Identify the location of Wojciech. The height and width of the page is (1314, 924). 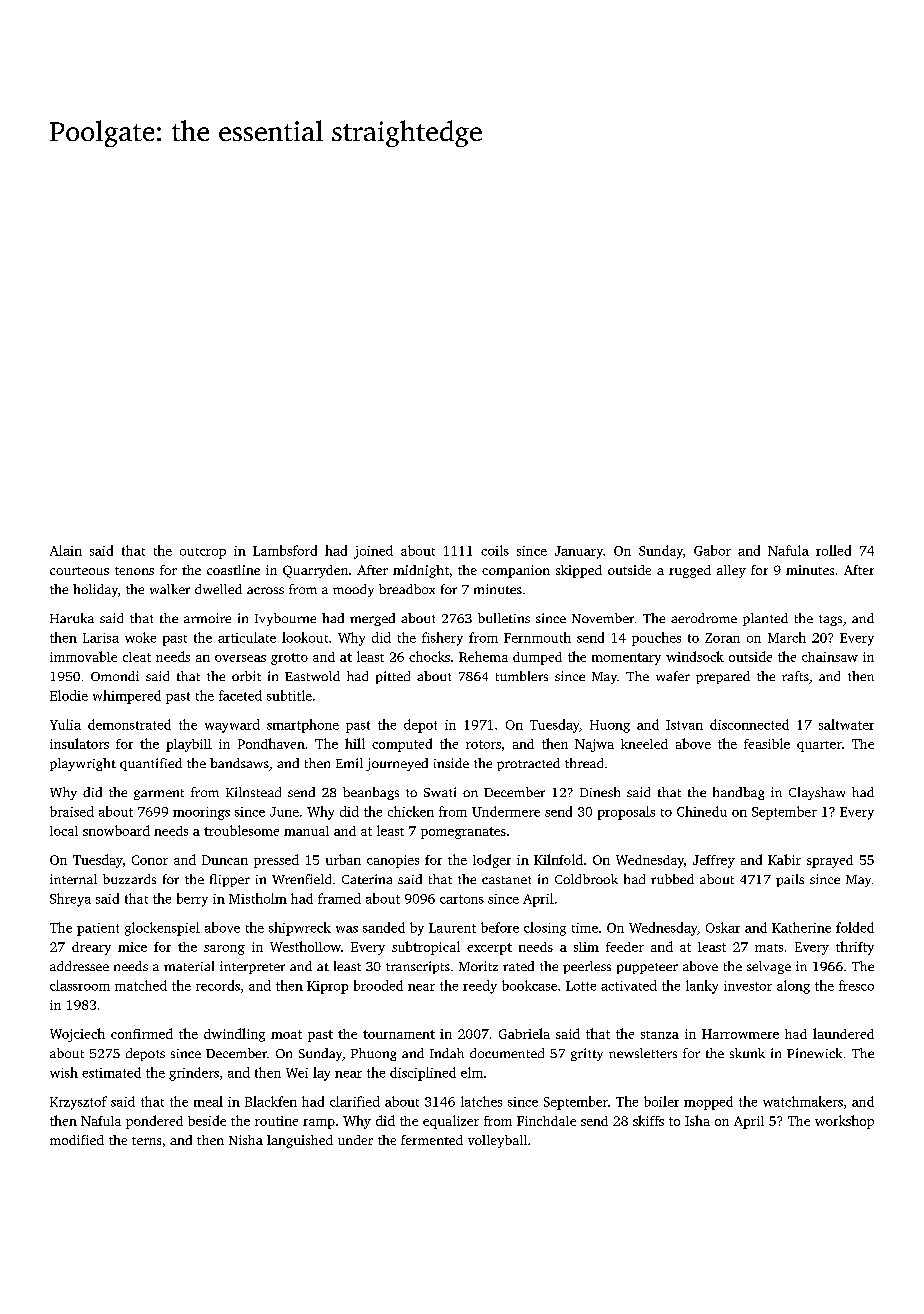
(77, 1035).
